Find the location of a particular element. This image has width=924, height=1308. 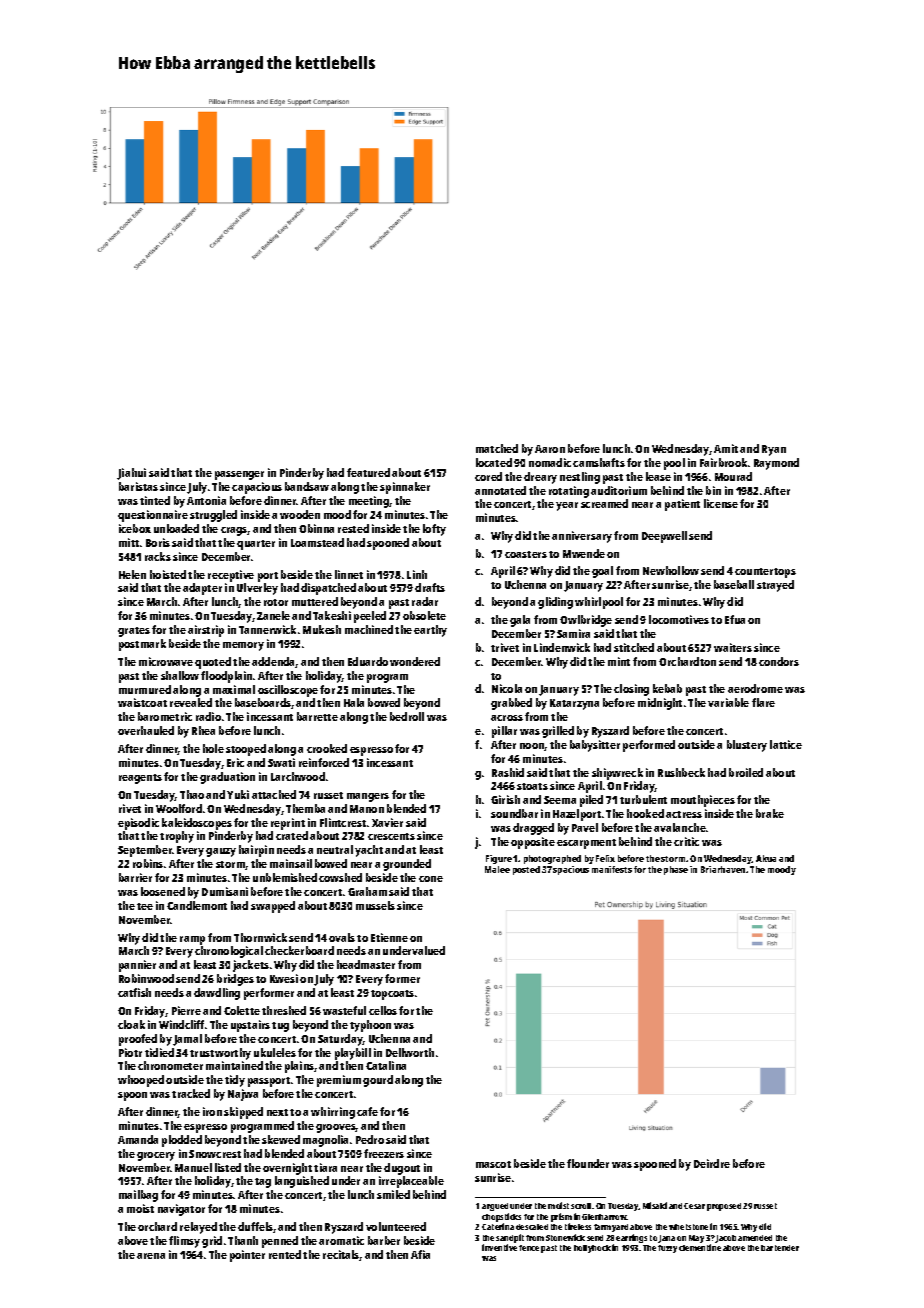

goal is located at coordinates (602, 572).
